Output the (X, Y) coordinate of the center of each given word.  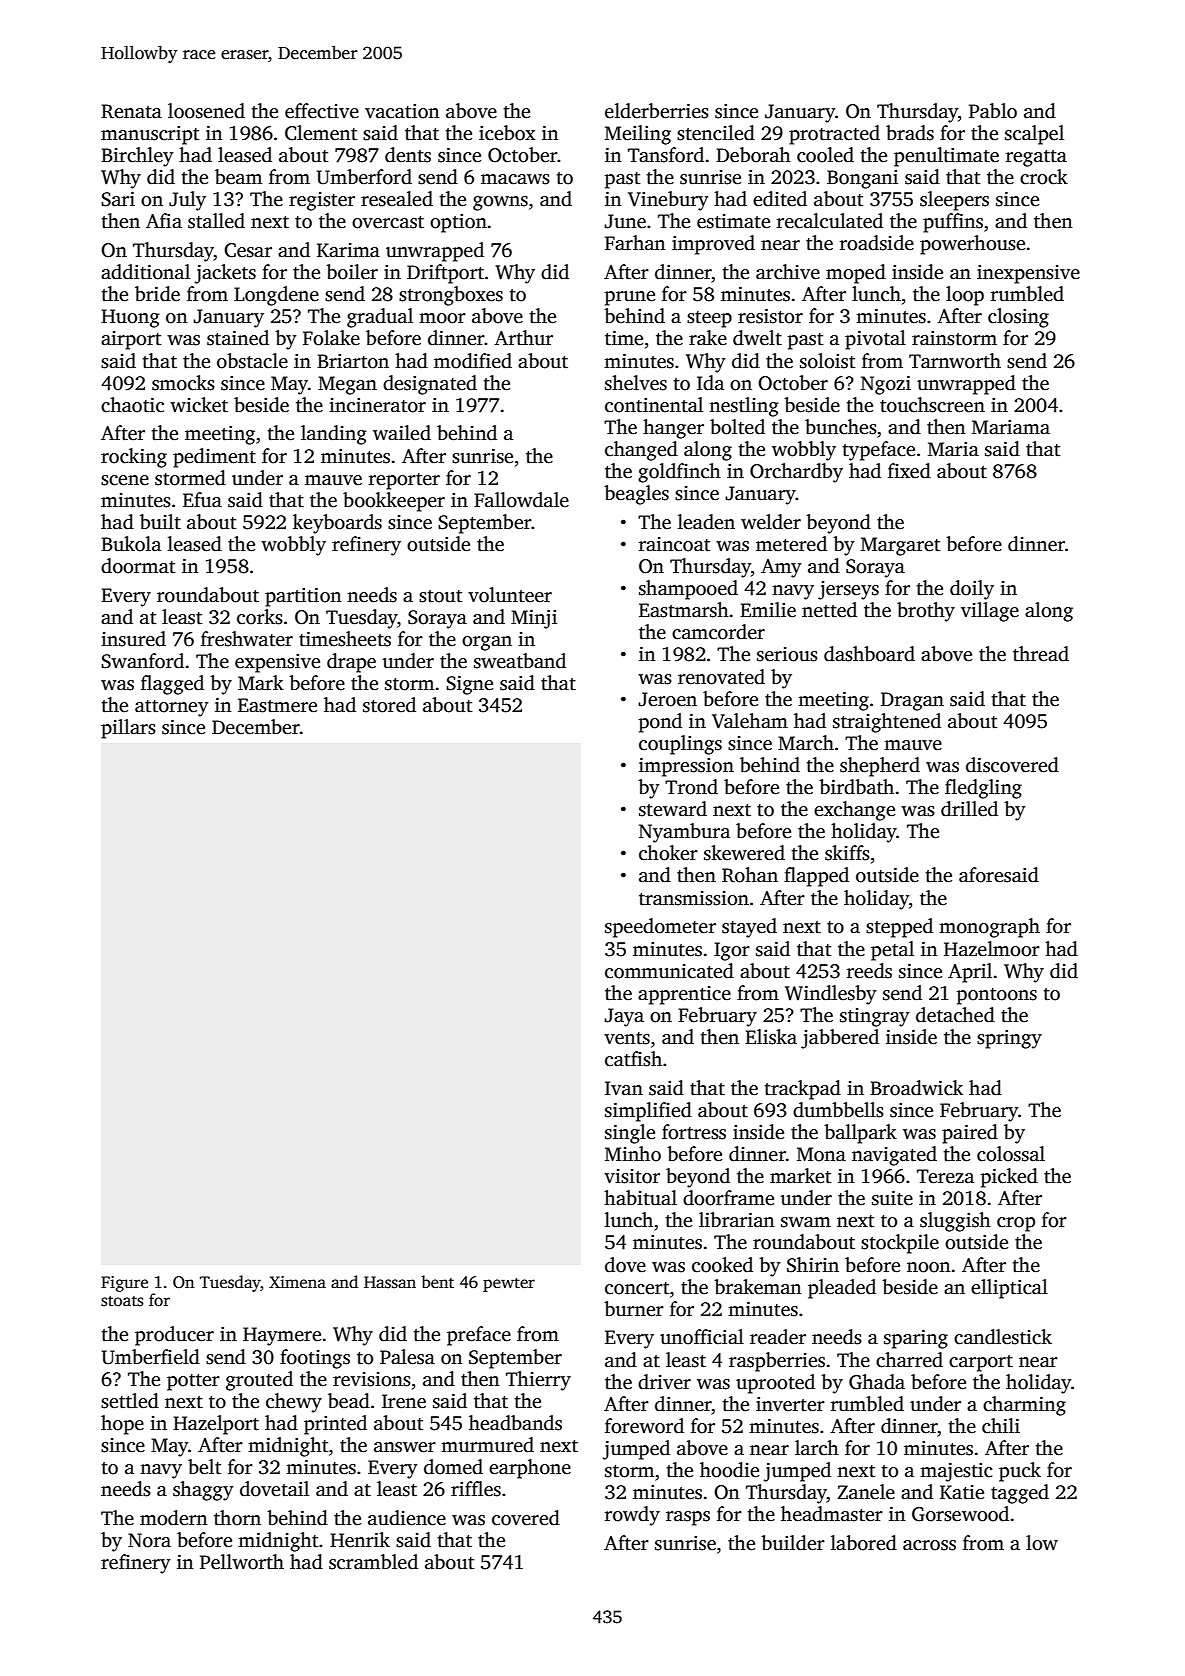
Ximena (297, 1282)
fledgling (983, 789)
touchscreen (932, 405)
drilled (969, 809)
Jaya (624, 1017)
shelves (636, 383)
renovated (721, 677)
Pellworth (242, 1562)
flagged (172, 685)
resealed (397, 199)
